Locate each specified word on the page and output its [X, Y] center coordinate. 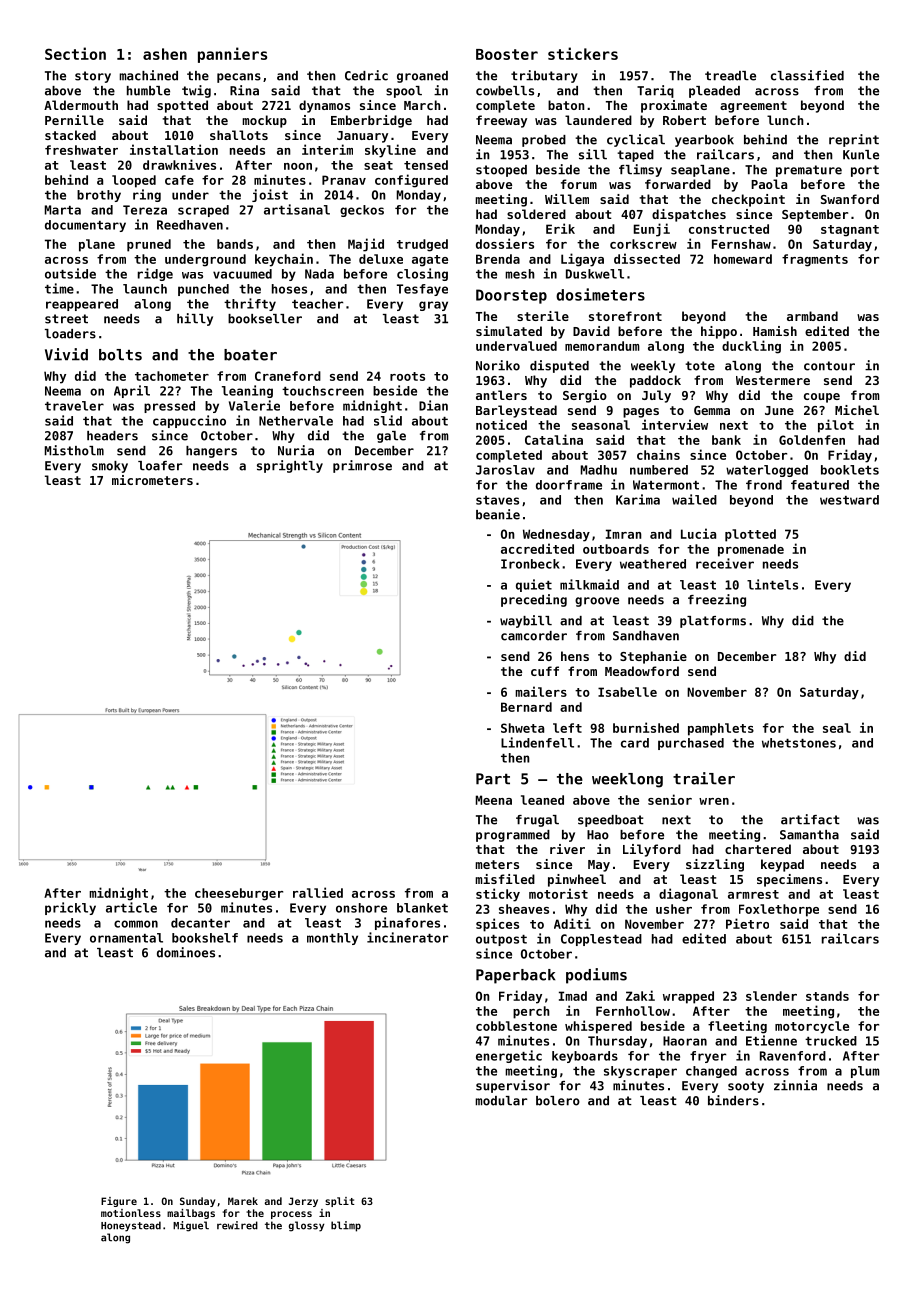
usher [674, 909]
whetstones [799, 743]
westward [849, 500]
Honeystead [131, 1226]
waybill [526, 621]
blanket [422, 908]
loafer [160, 466]
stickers [583, 53]
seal [837, 728]
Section [75, 53]
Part [493, 779]
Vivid [66, 354]
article [131, 907]
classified [807, 75]
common [136, 924]
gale [391, 437]
